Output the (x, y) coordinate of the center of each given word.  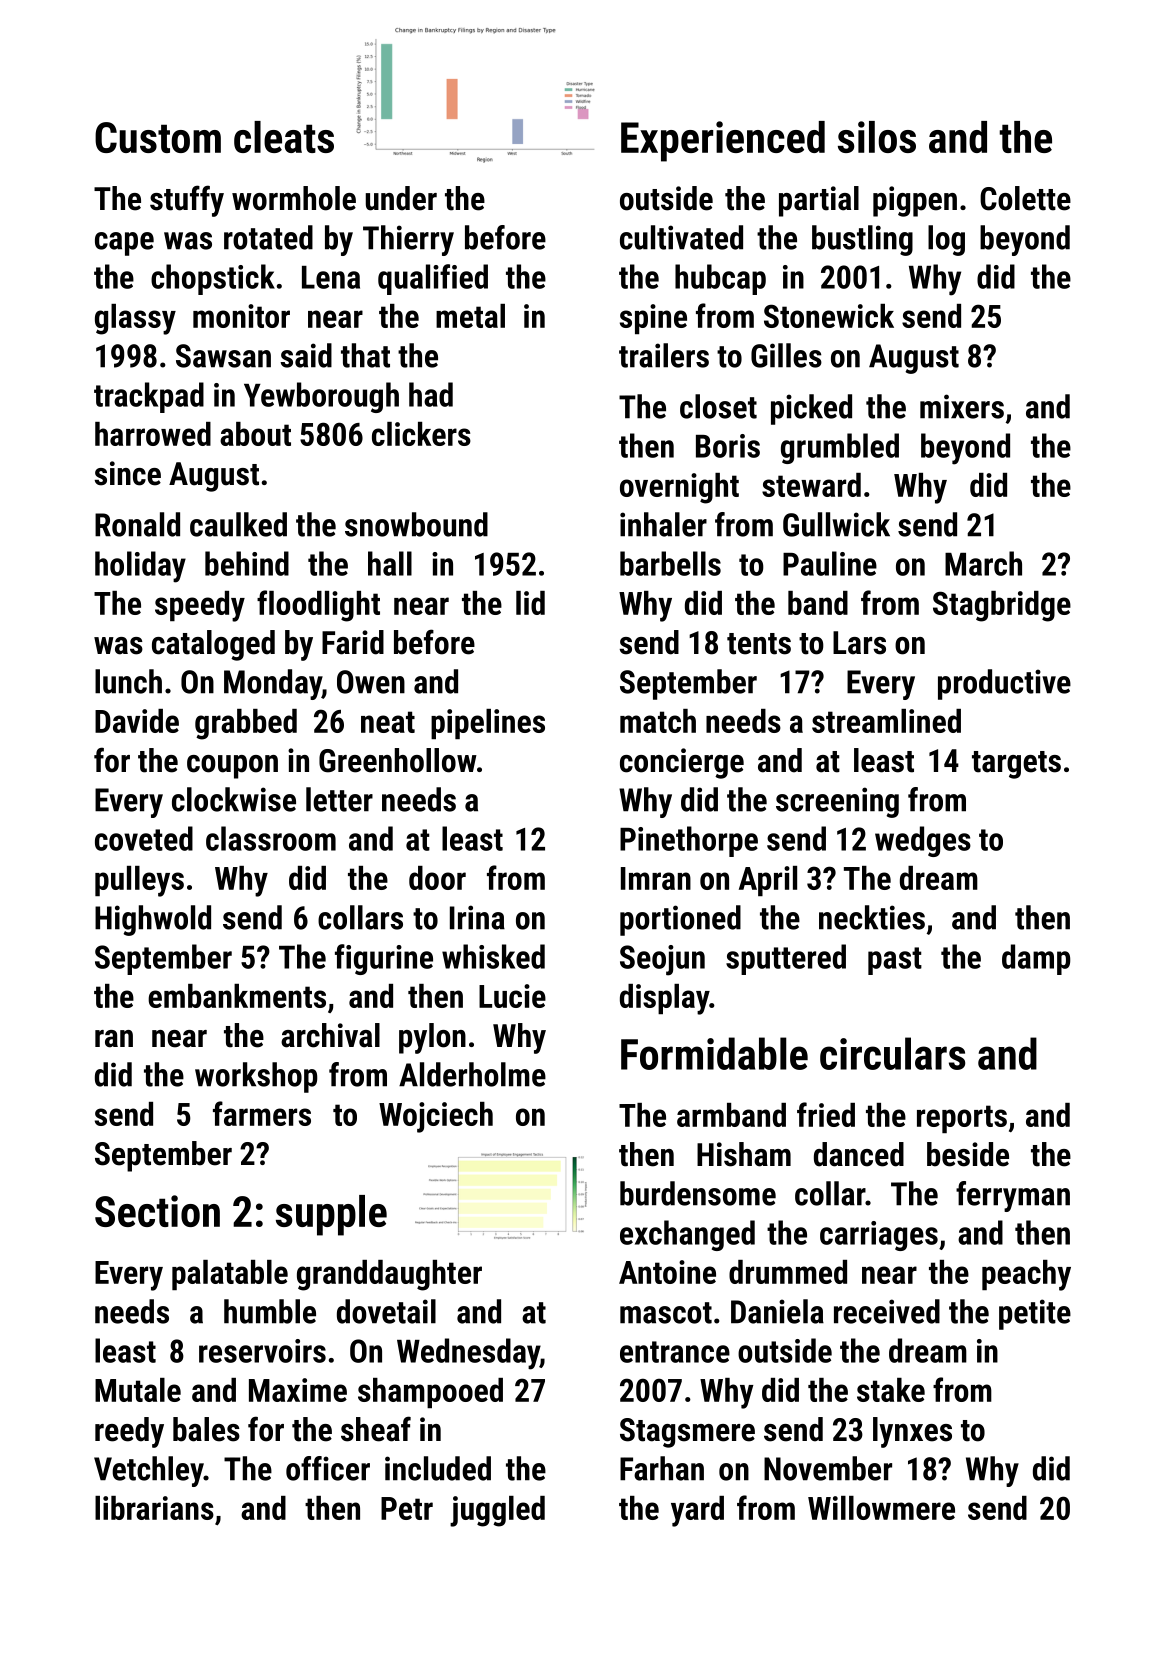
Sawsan (223, 356)
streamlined (886, 721)
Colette (1025, 198)
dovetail (386, 1311)
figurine (384, 959)
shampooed (430, 1393)
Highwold (153, 920)
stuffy (187, 201)
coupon (232, 767)
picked (811, 409)
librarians (154, 1508)
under (401, 198)
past (895, 961)
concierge (682, 763)
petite (1035, 1314)
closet (718, 406)
